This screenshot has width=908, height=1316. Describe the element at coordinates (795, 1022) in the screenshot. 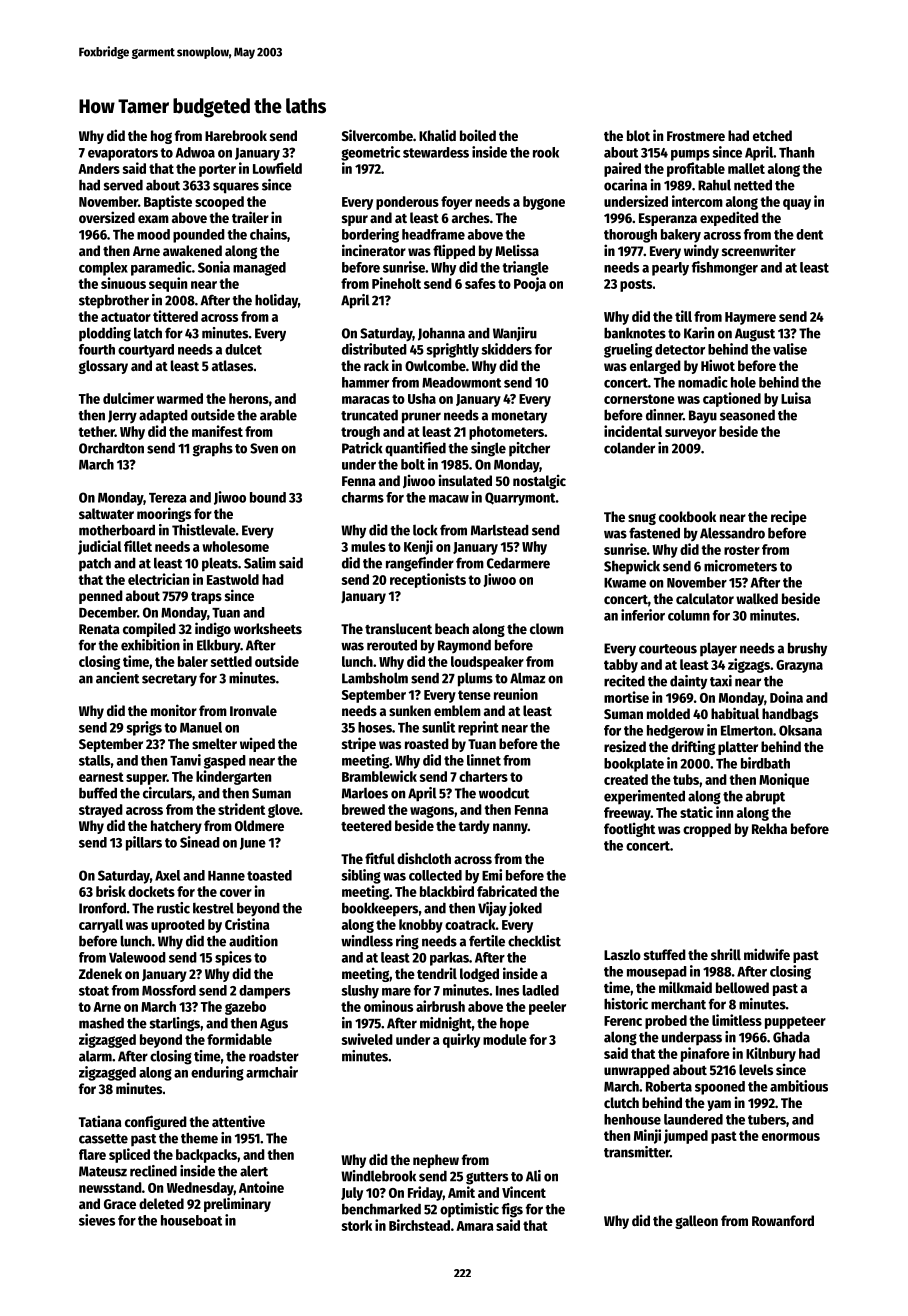

I see `puppeteer` at that location.
